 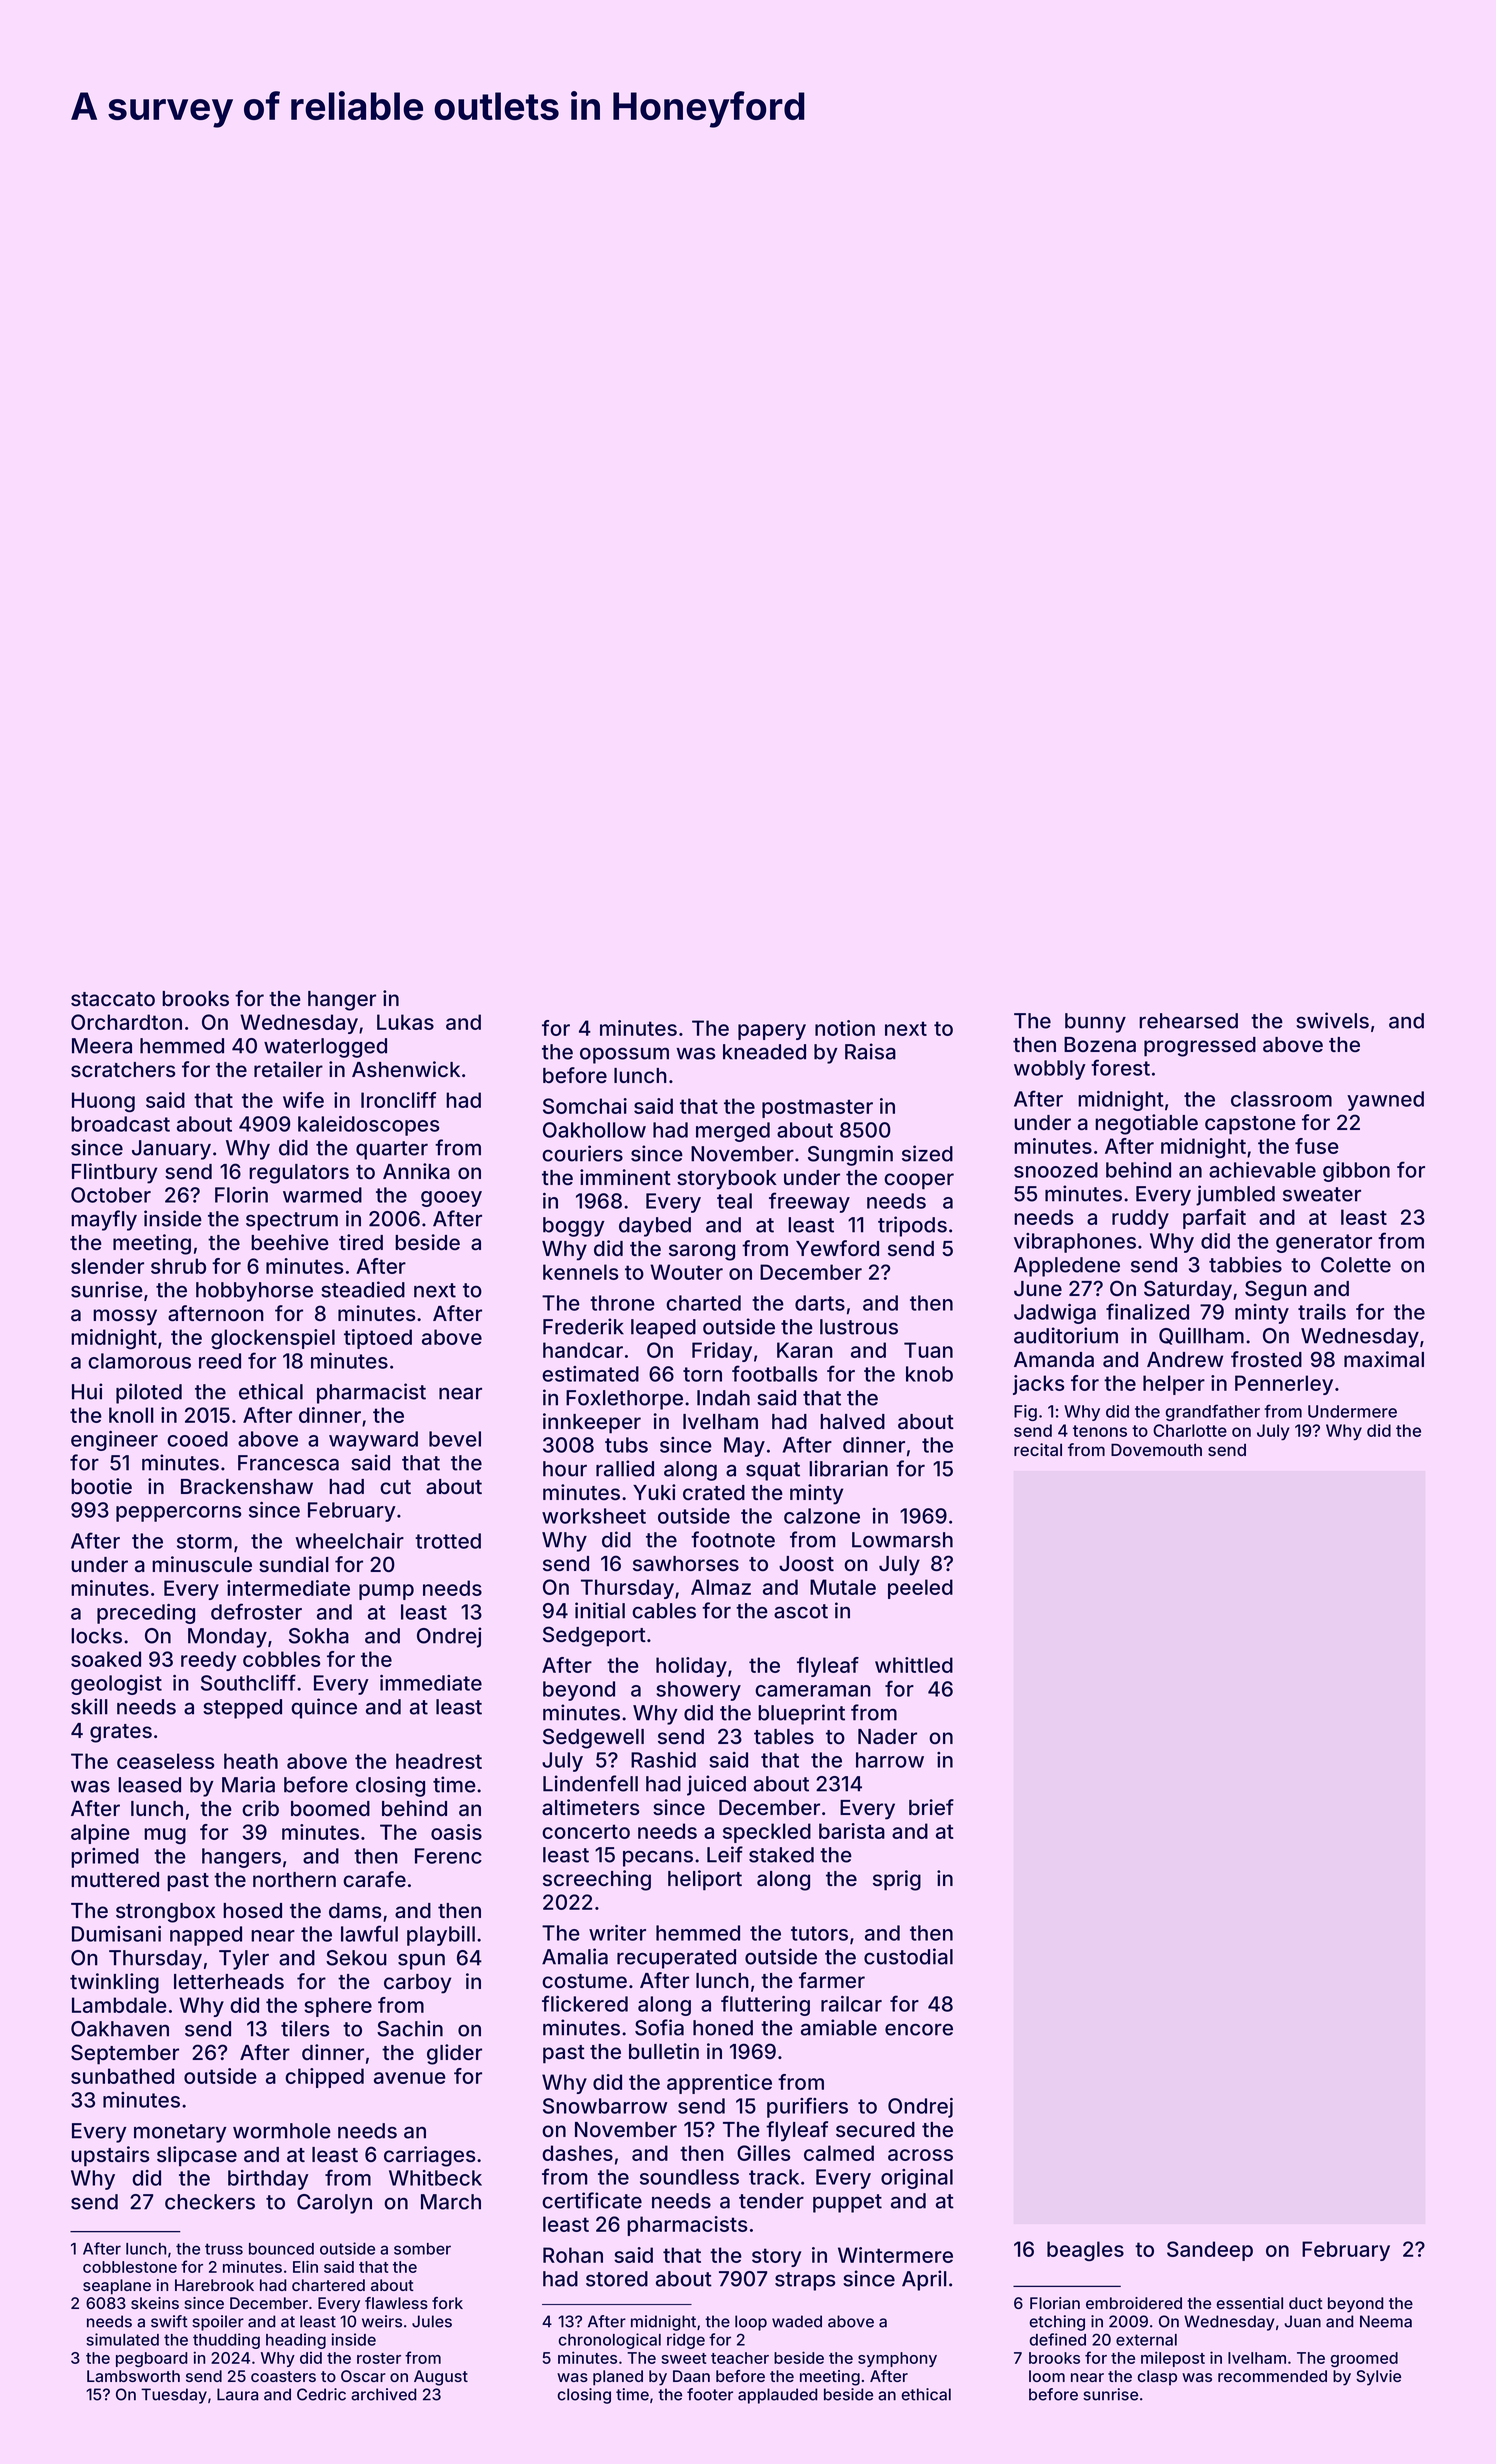 What do you see at coordinates (330, 1808) in the screenshot?
I see `boomed` at bounding box center [330, 1808].
